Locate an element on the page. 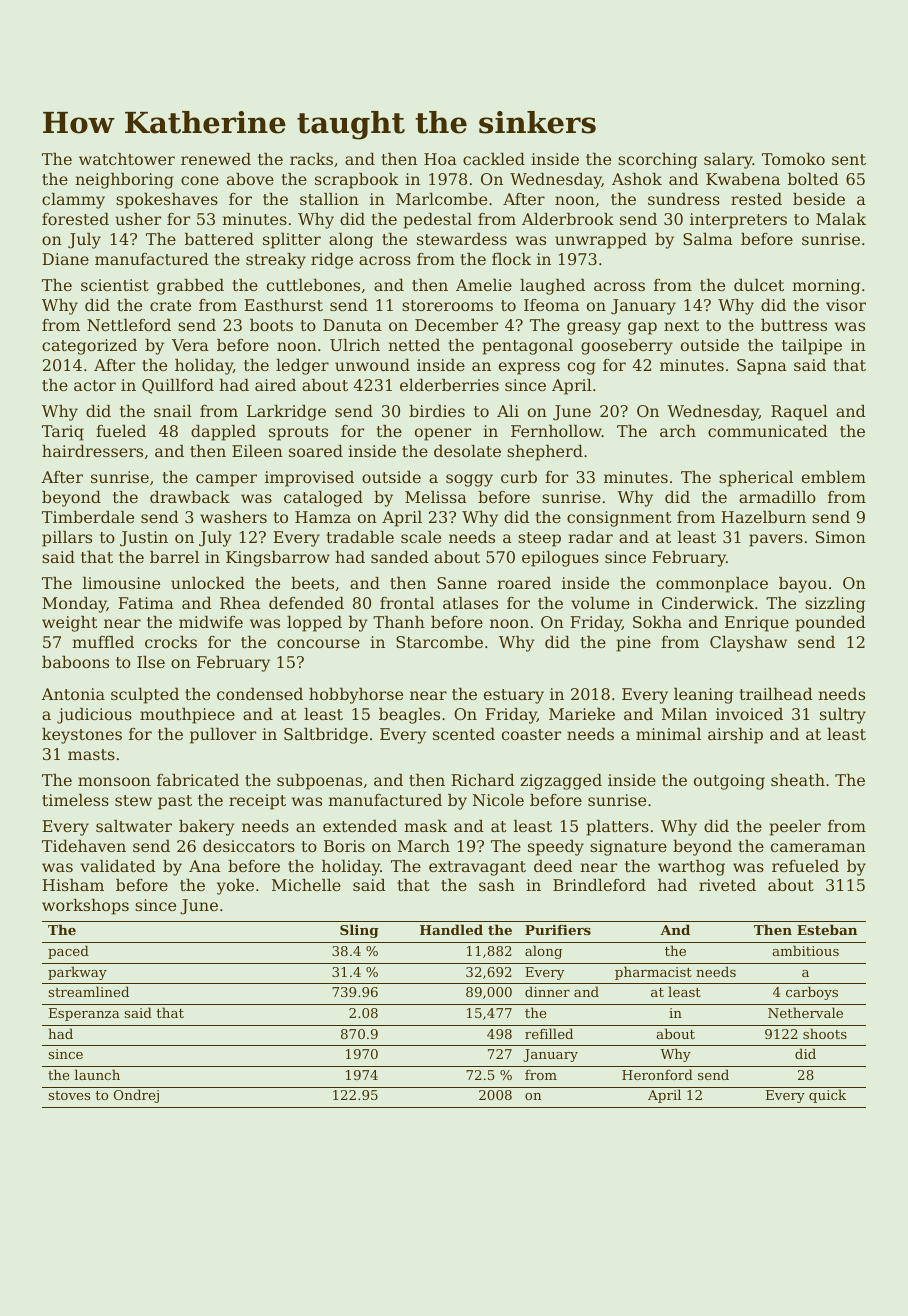 Image resolution: width=908 pixels, height=1316 pixels. Sling is located at coordinates (359, 931).
